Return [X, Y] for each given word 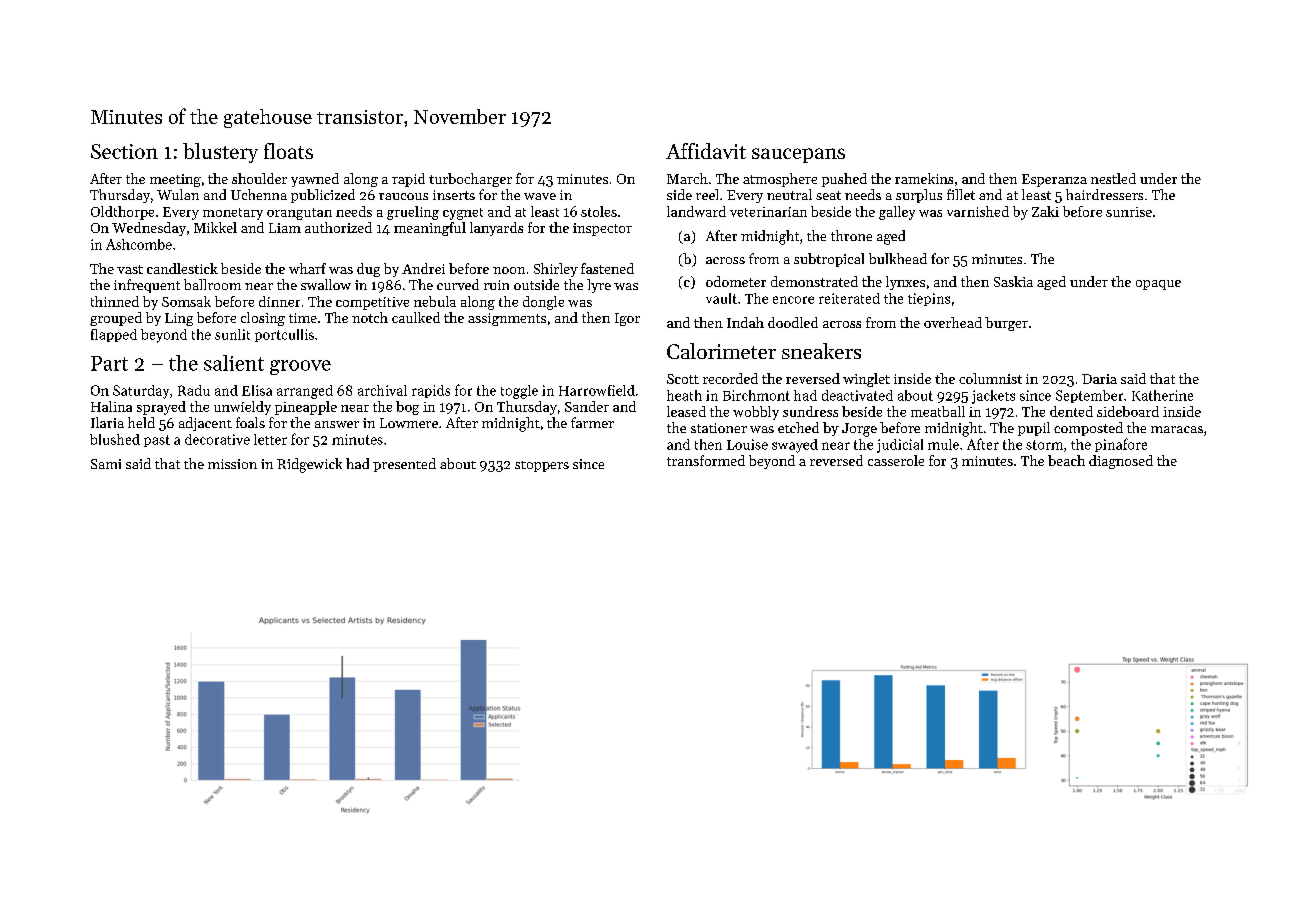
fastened [607, 268]
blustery [220, 153]
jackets [993, 397]
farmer [592, 422]
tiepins [929, 299]
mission [232, 464]
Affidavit [706, 151]
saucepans [798, 155]
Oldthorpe [122, 213]
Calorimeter [721, 351]
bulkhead [898, 258]
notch [370, 317]
